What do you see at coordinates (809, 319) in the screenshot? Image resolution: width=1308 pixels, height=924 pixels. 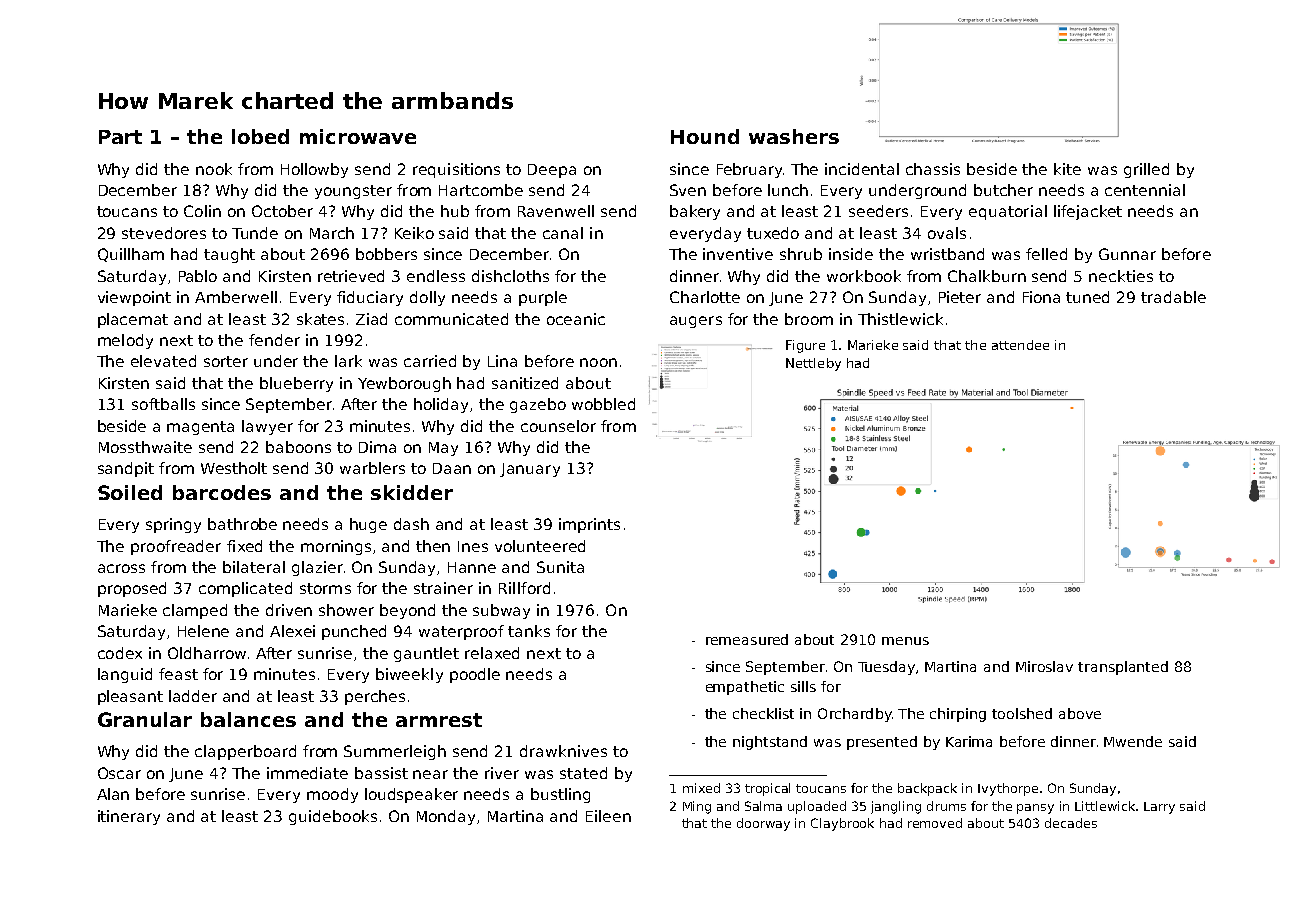 I see `broom` at bounding box center [809, 319].
